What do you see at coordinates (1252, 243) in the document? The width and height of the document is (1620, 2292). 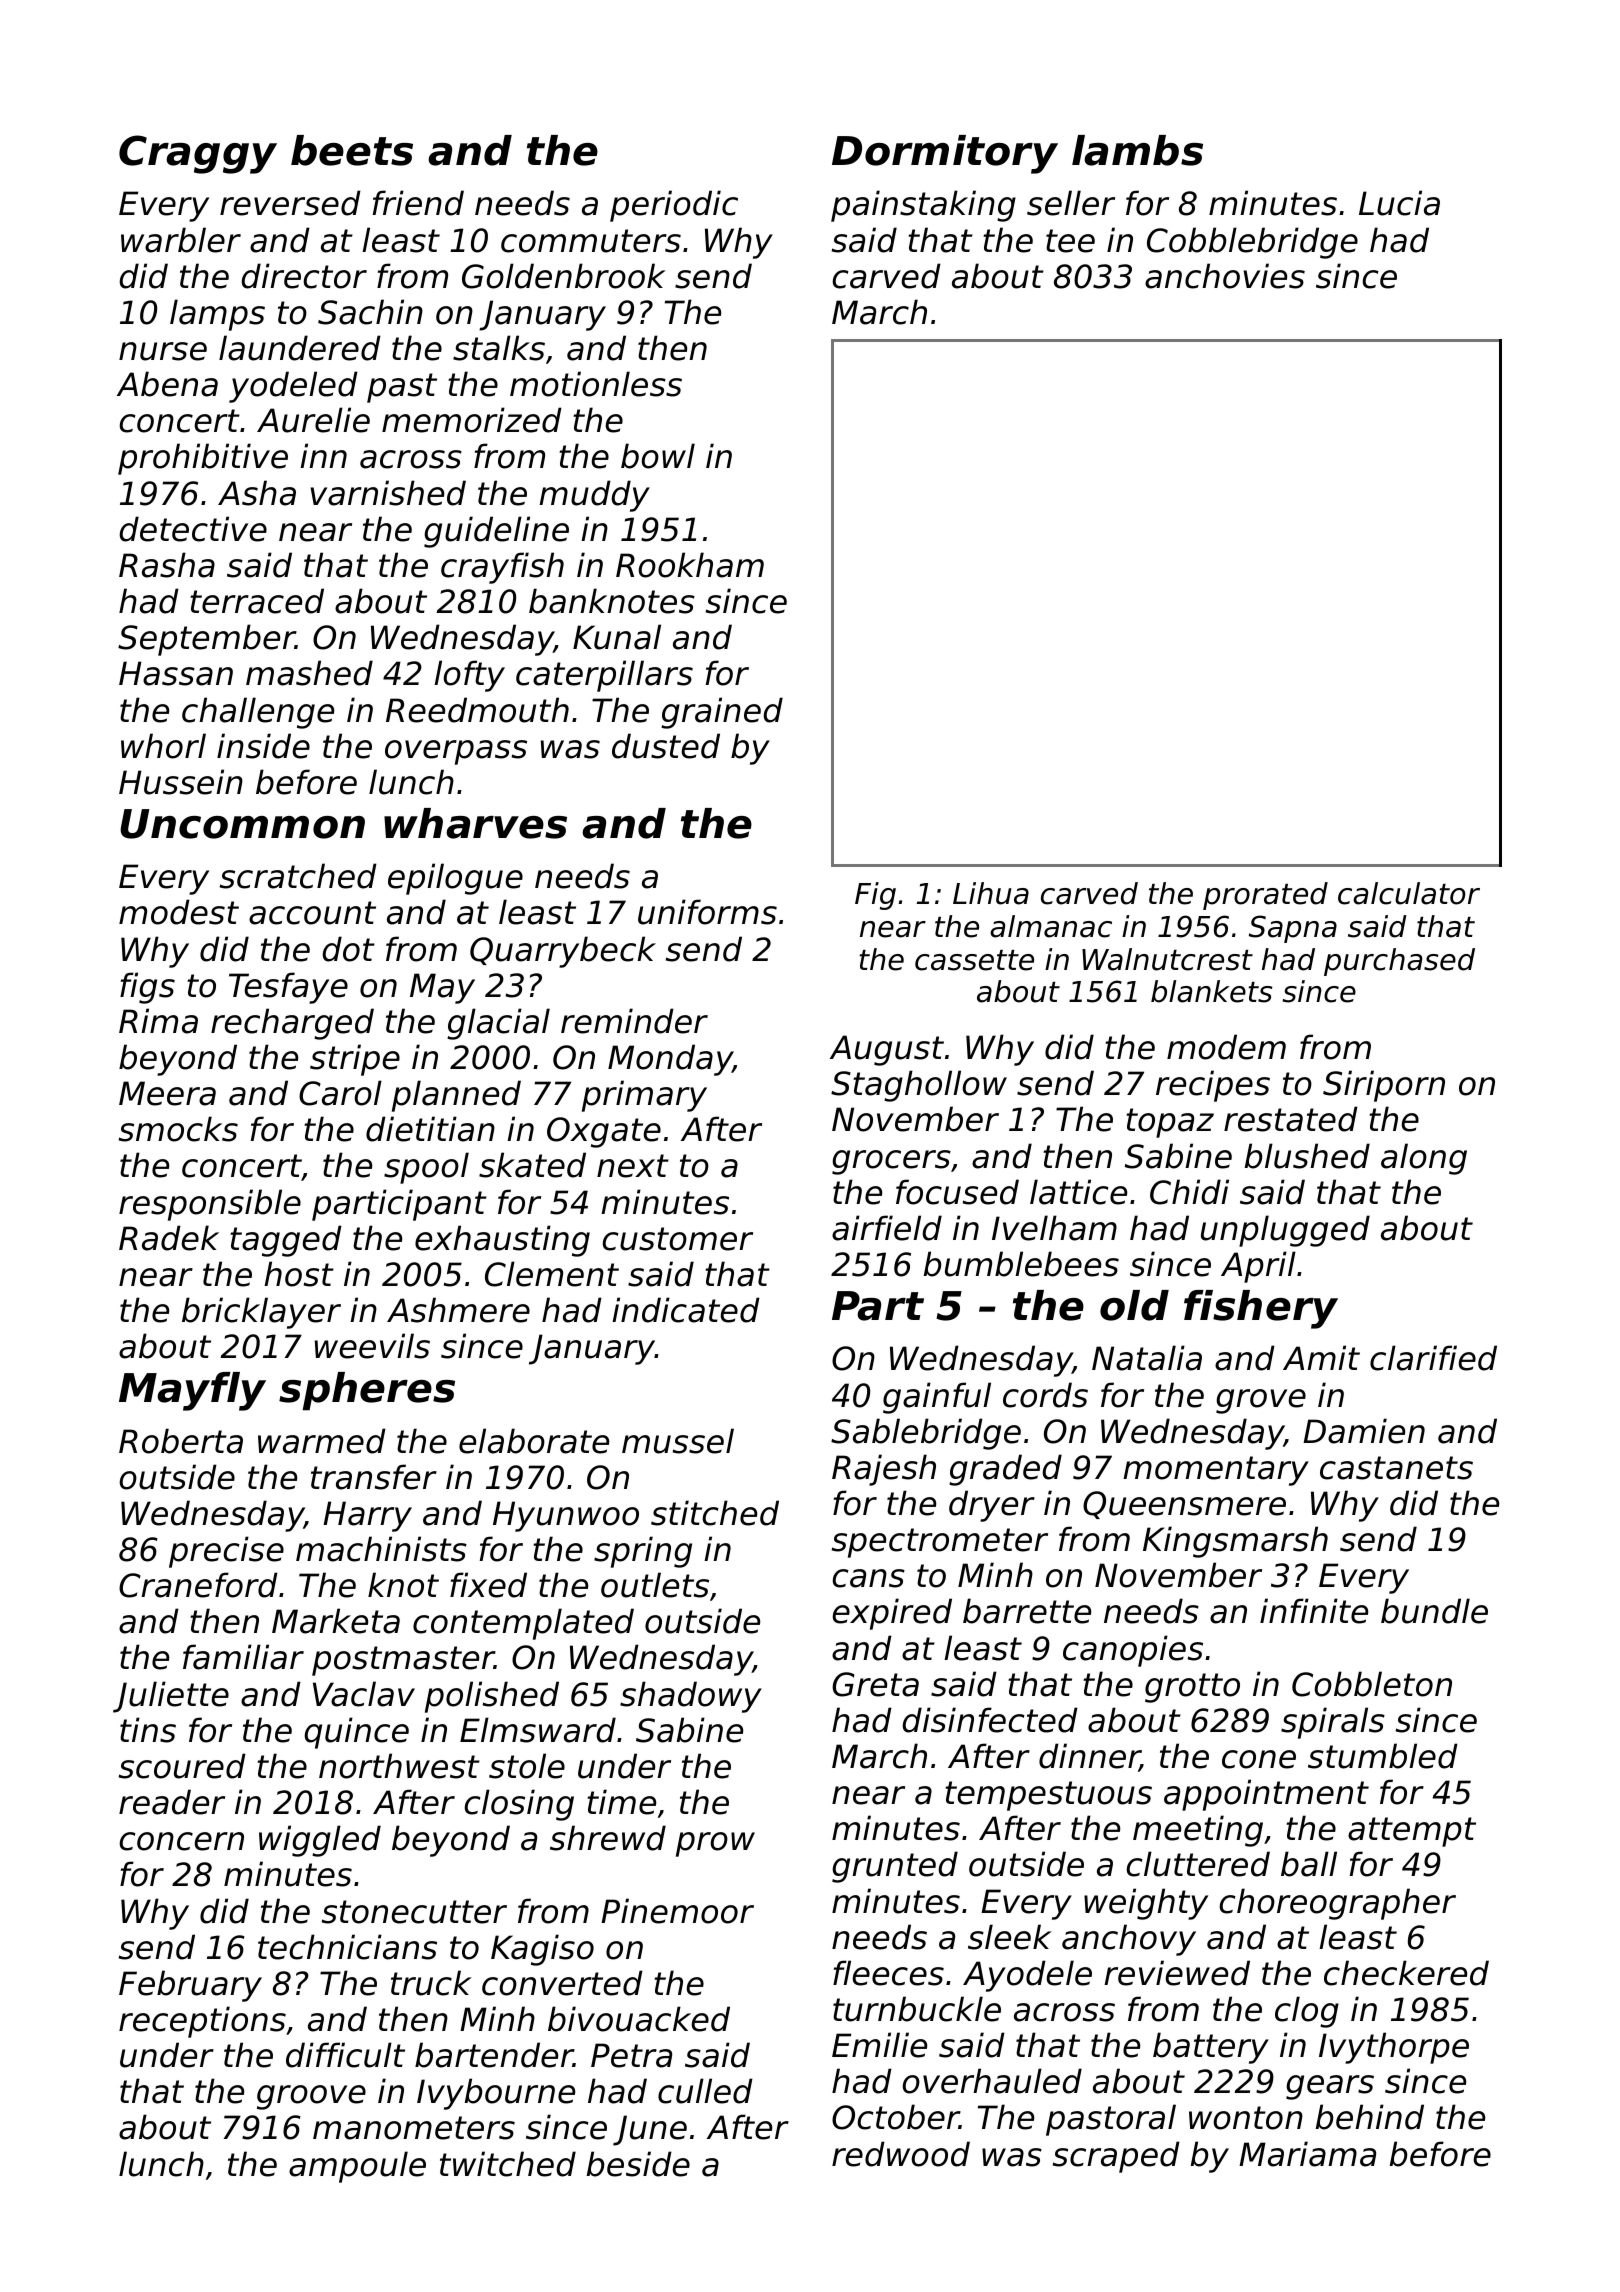 I see `Cobblebridge` at bounding box center [1252, 243].
